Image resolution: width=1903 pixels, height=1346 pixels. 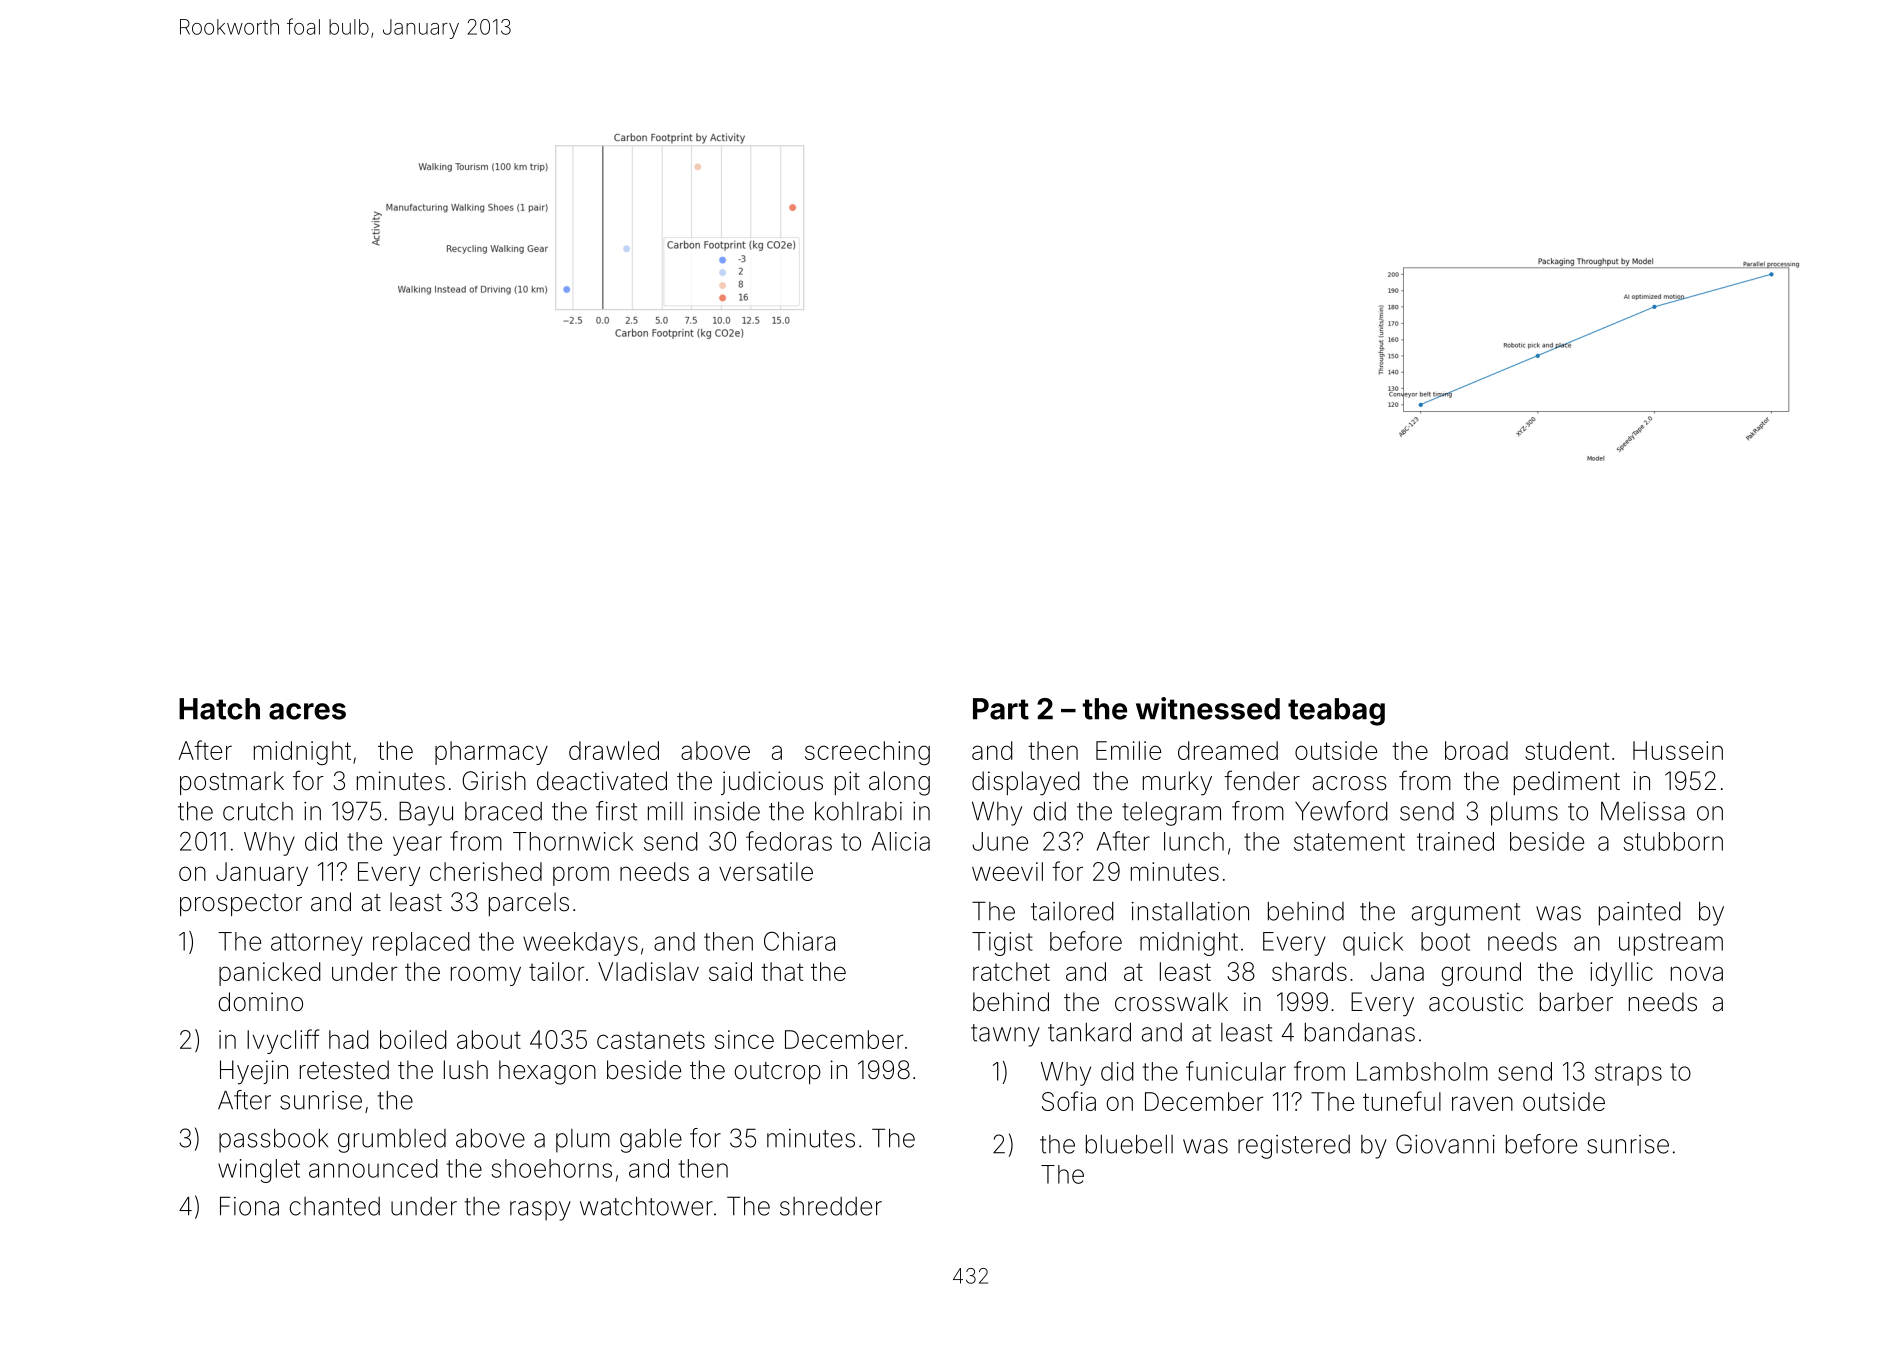 What do you see at coordinates (529, 904) in the image?
I see `parcels` at bounding box center [529, 904].
